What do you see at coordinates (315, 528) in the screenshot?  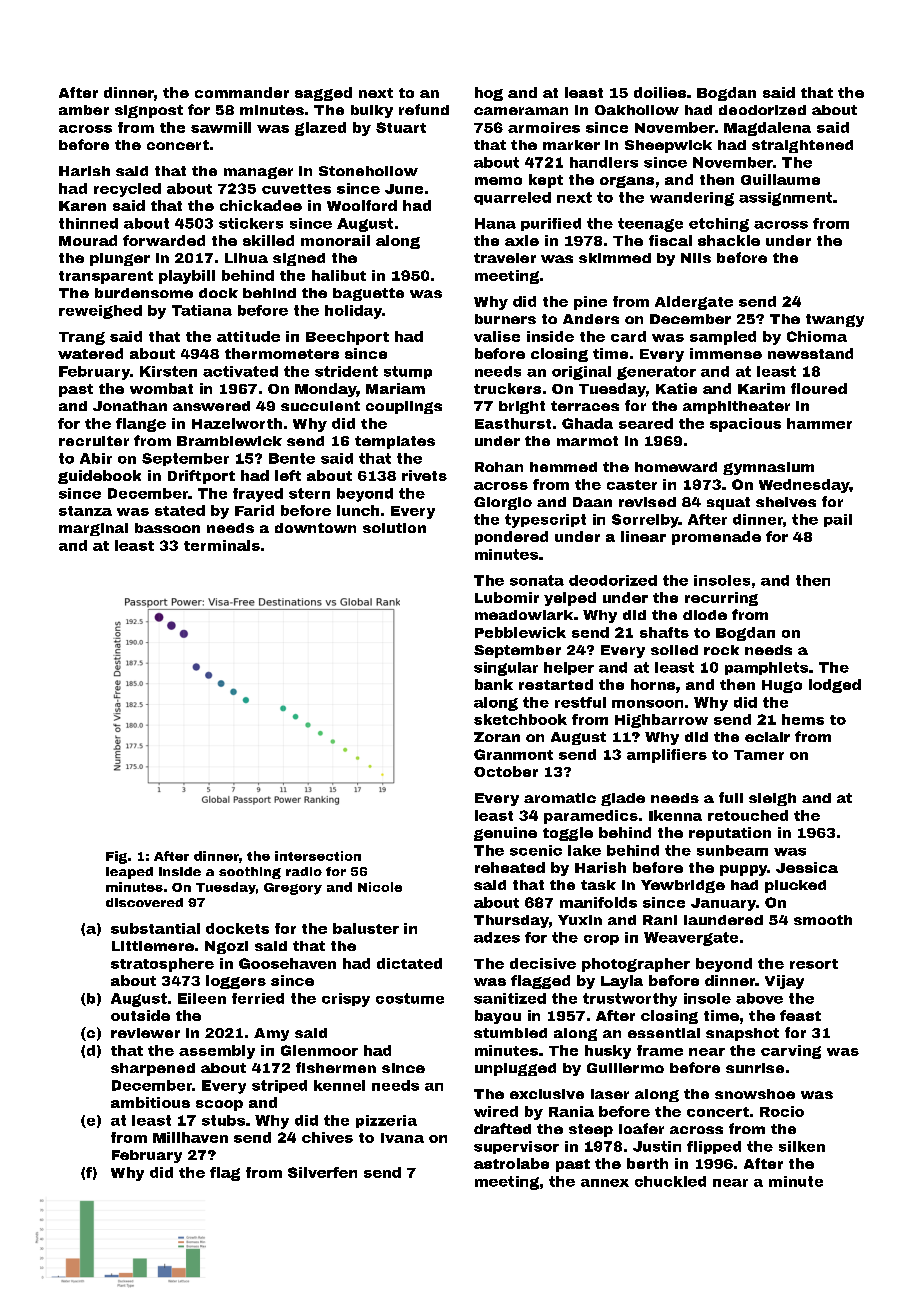 I see `downtown` at bounding box center [315, 528].
